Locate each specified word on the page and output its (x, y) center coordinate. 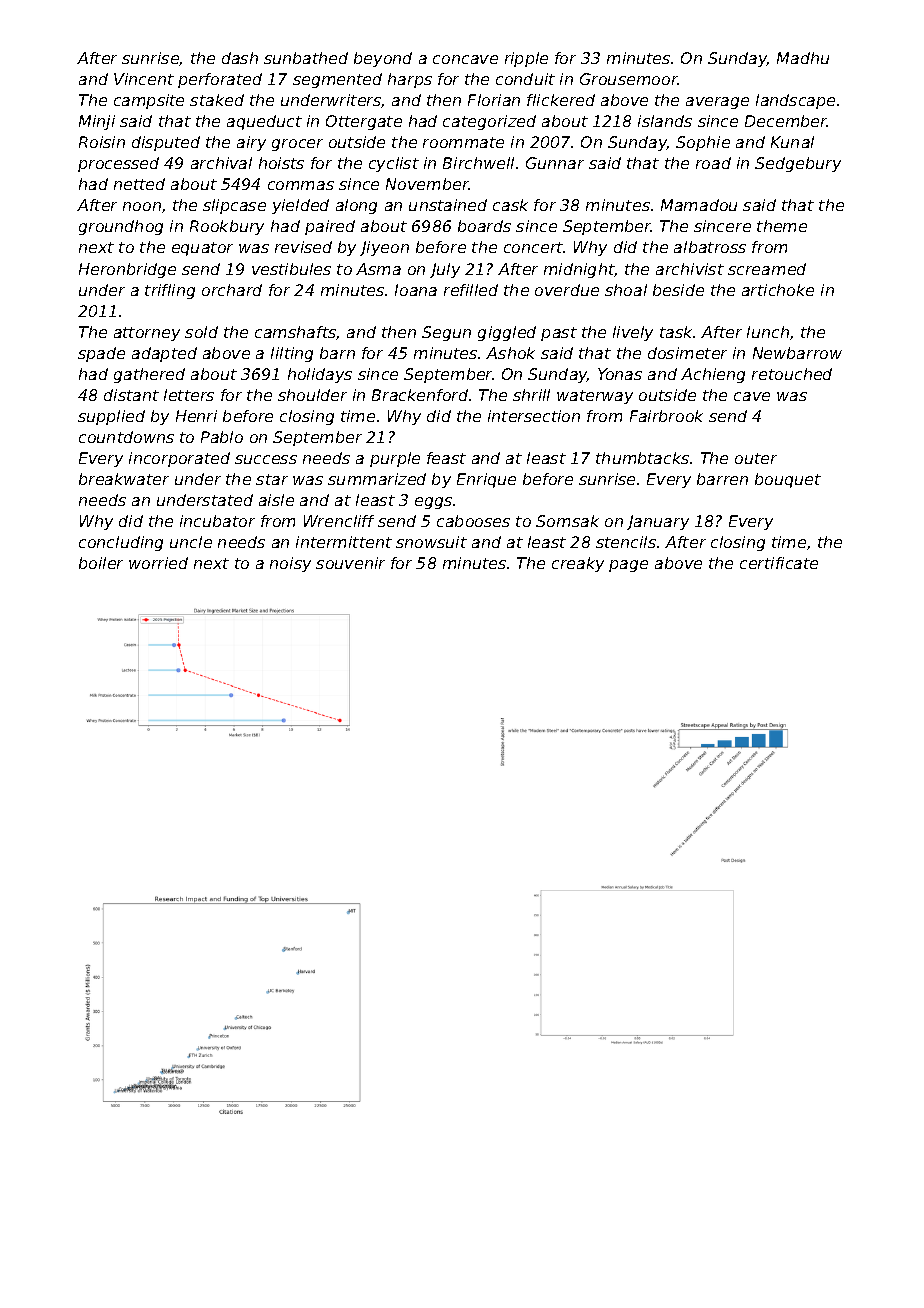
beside (678, 290)
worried (158, 563)
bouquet (788, 480)
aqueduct (264, 122)
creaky (578, 564)
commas (301, 185)
